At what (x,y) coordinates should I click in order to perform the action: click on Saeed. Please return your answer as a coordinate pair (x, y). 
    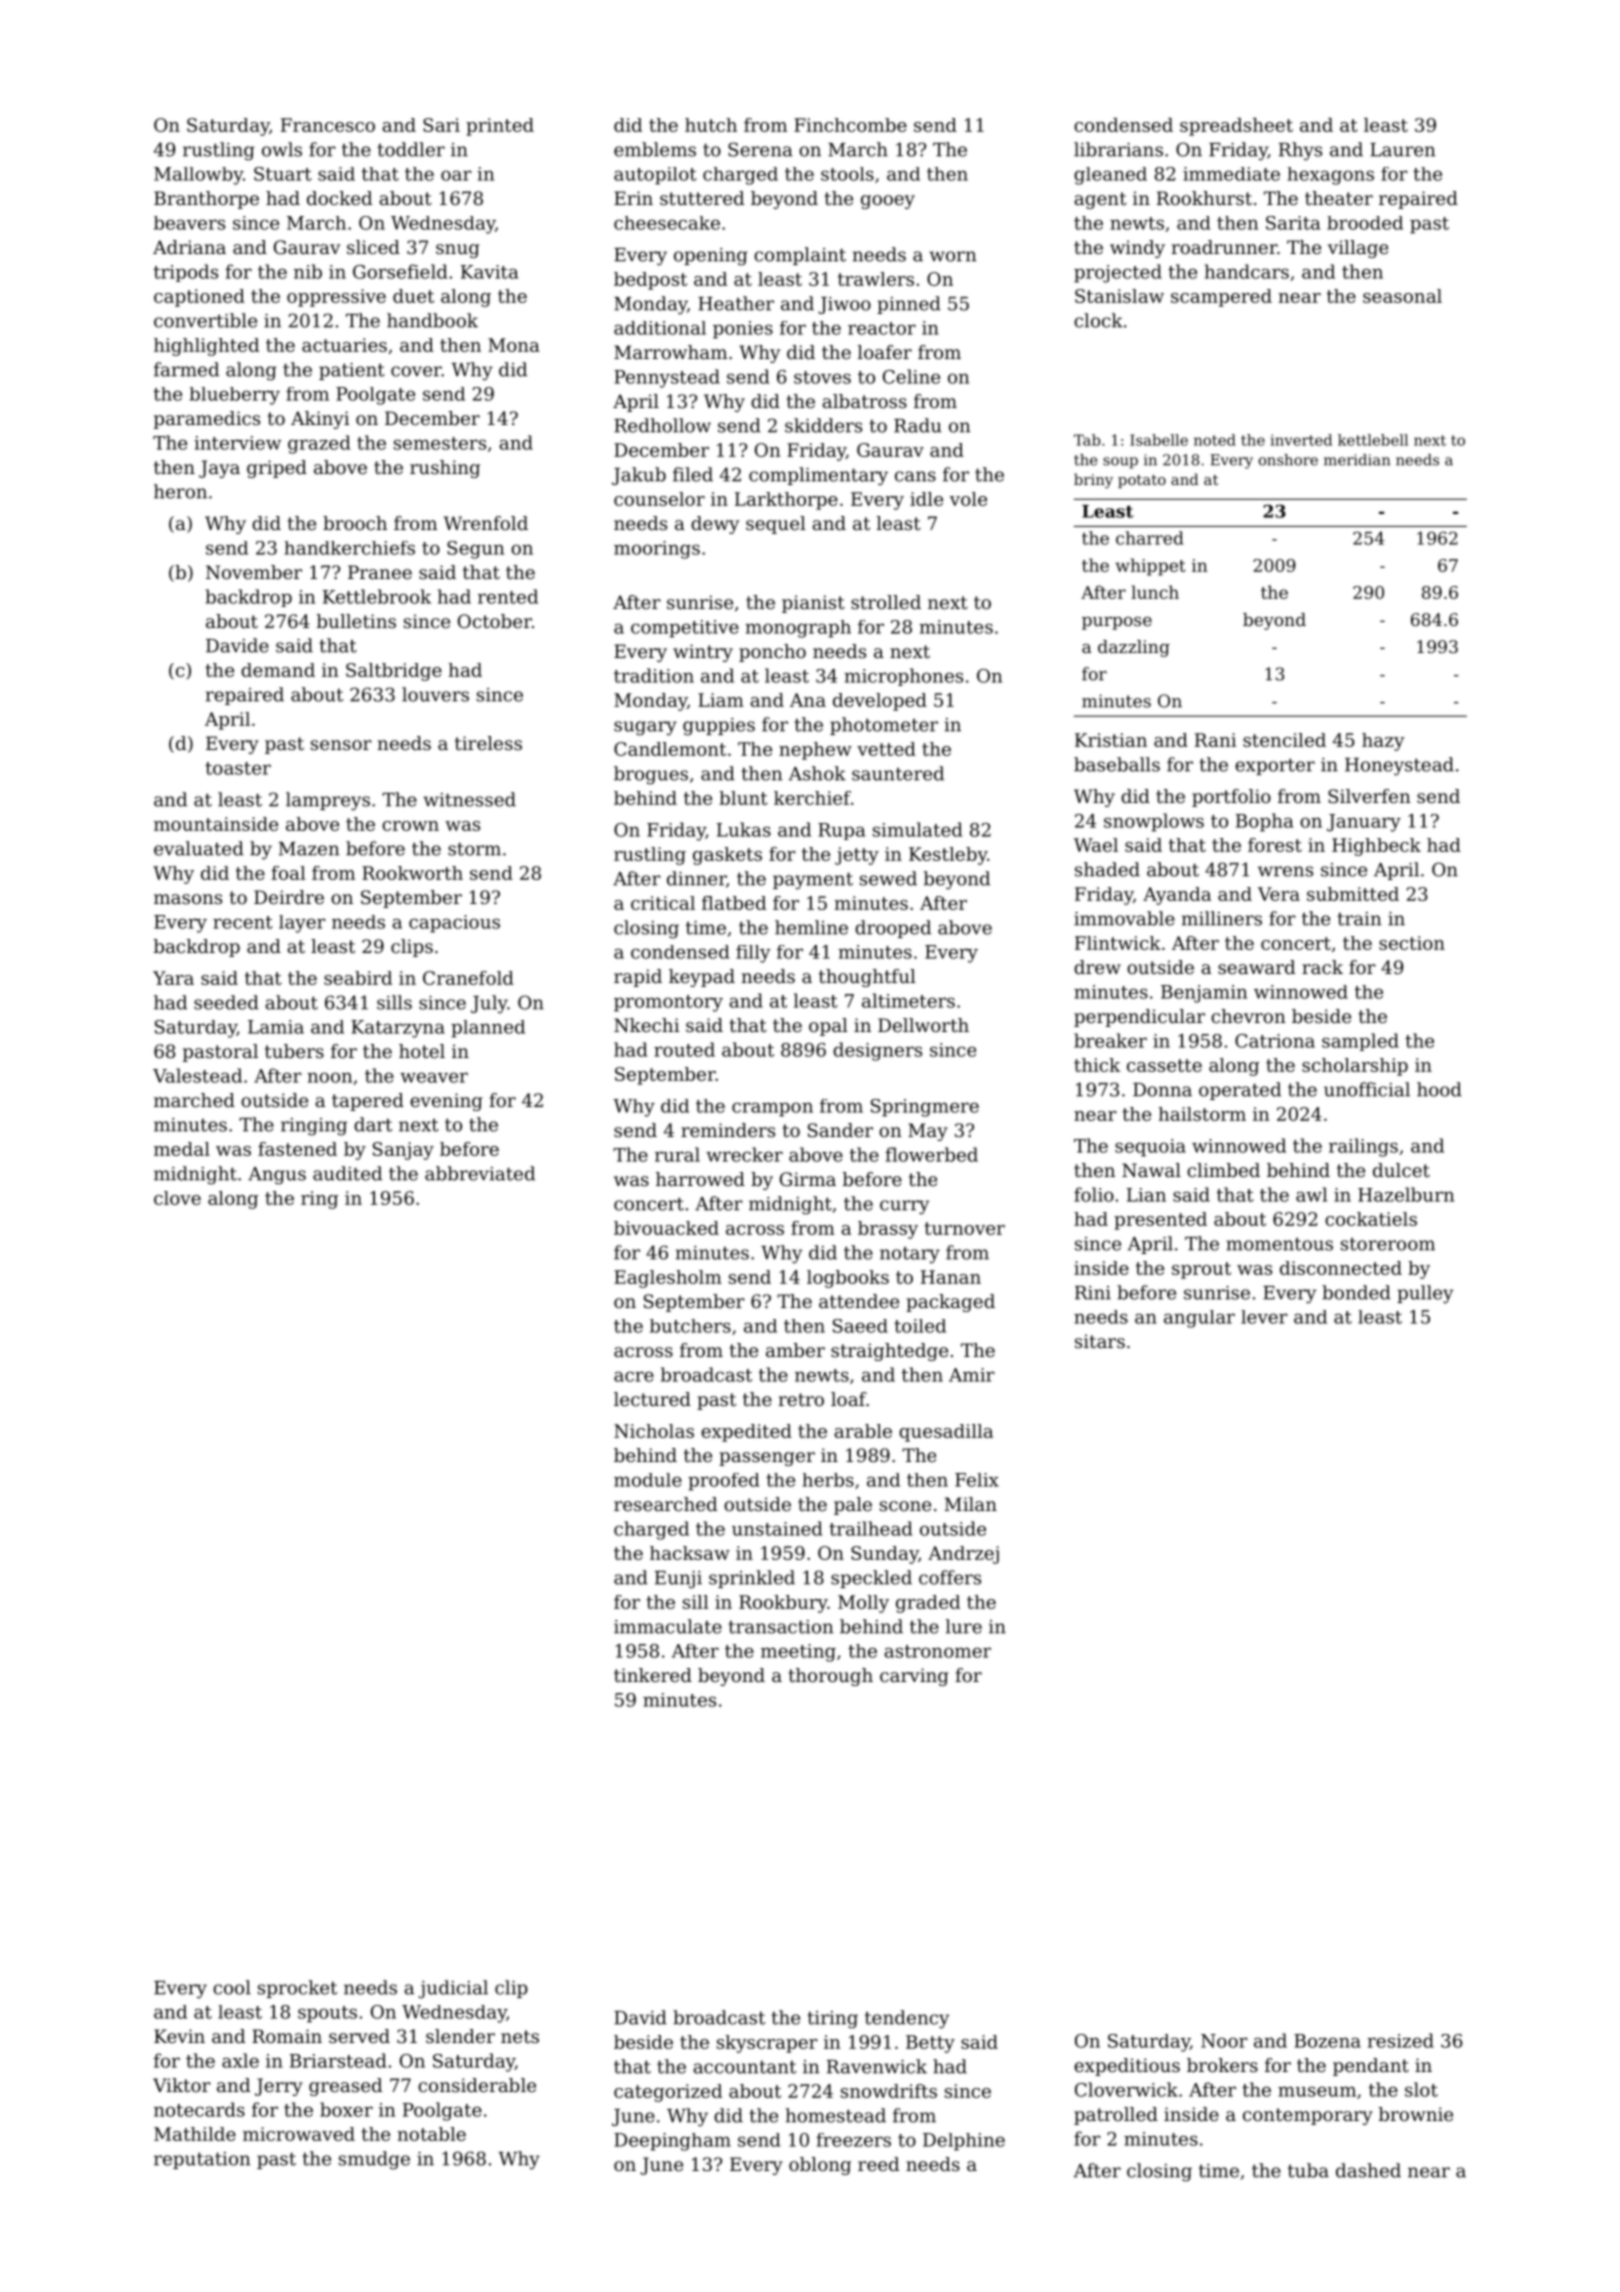
    Looking at the image, I should click on (860, 1326).
